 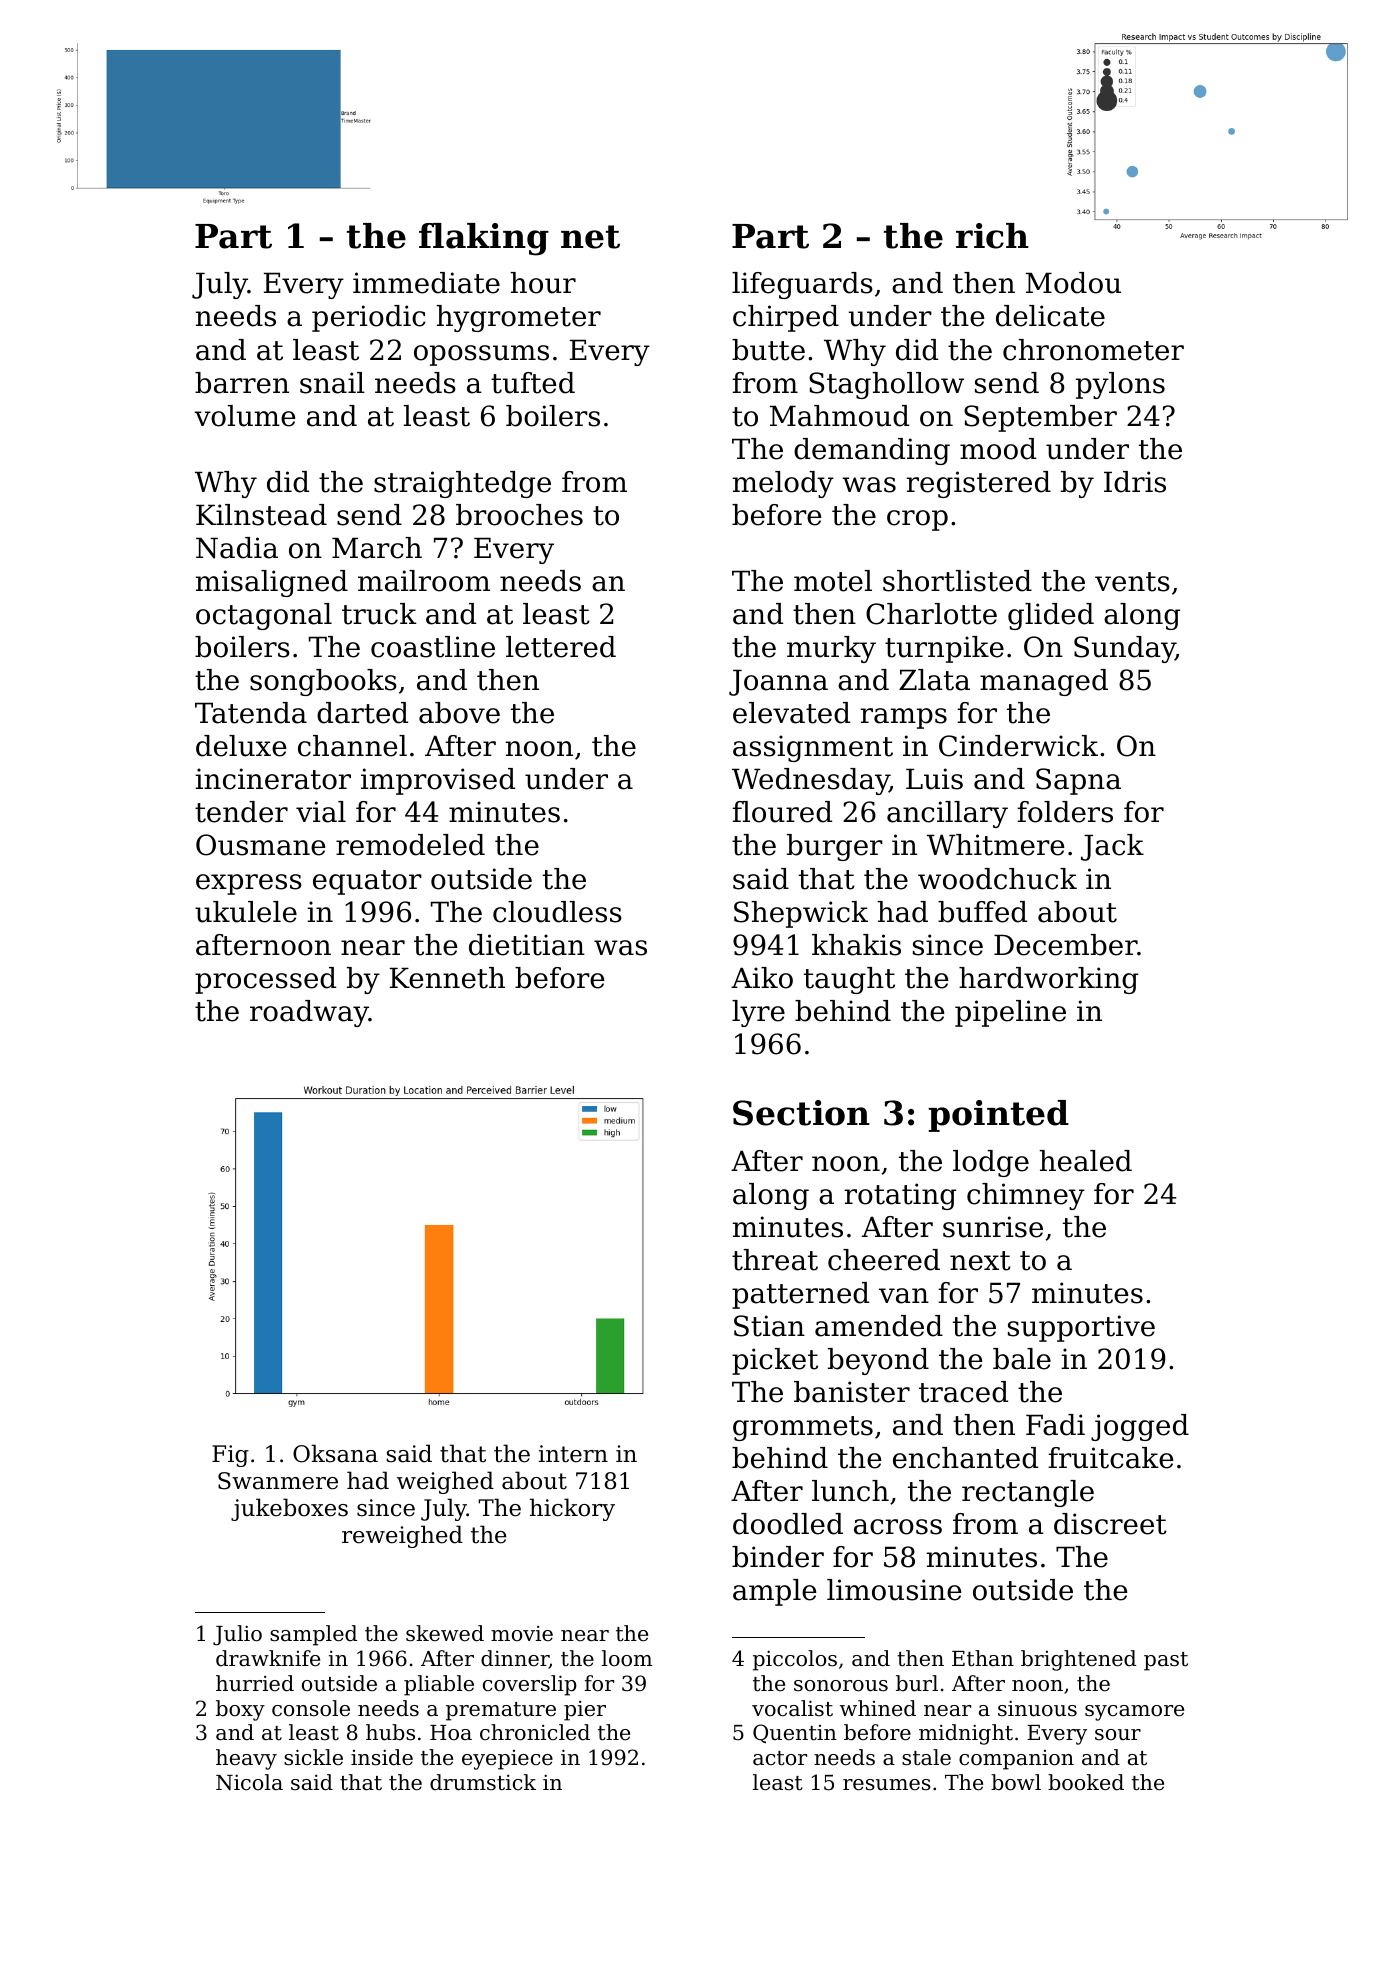 I want to click on intern, so click(x=573, y=1454).
